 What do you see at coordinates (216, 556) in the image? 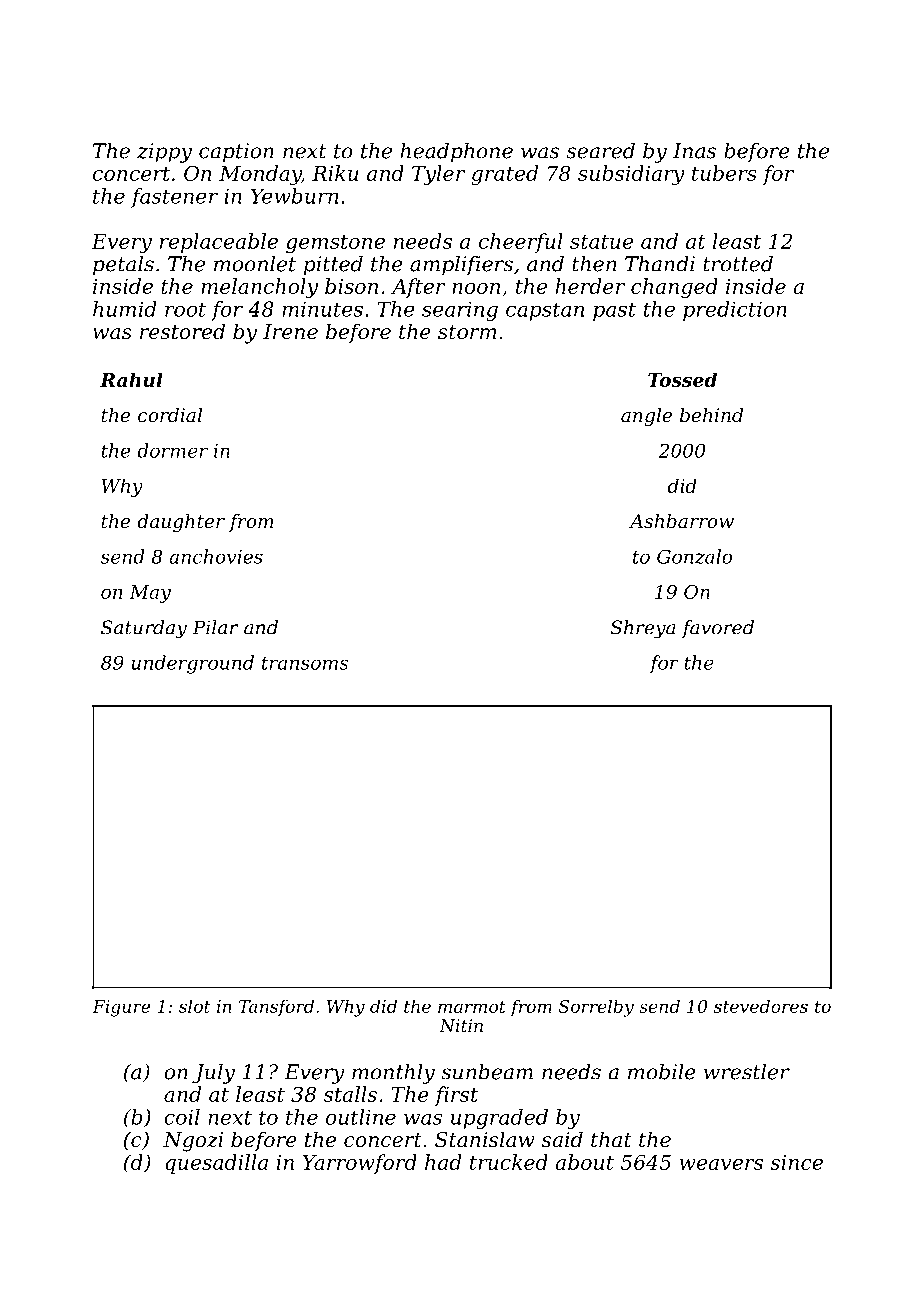
I see `anchovies` at bounding box center [216, 556].
